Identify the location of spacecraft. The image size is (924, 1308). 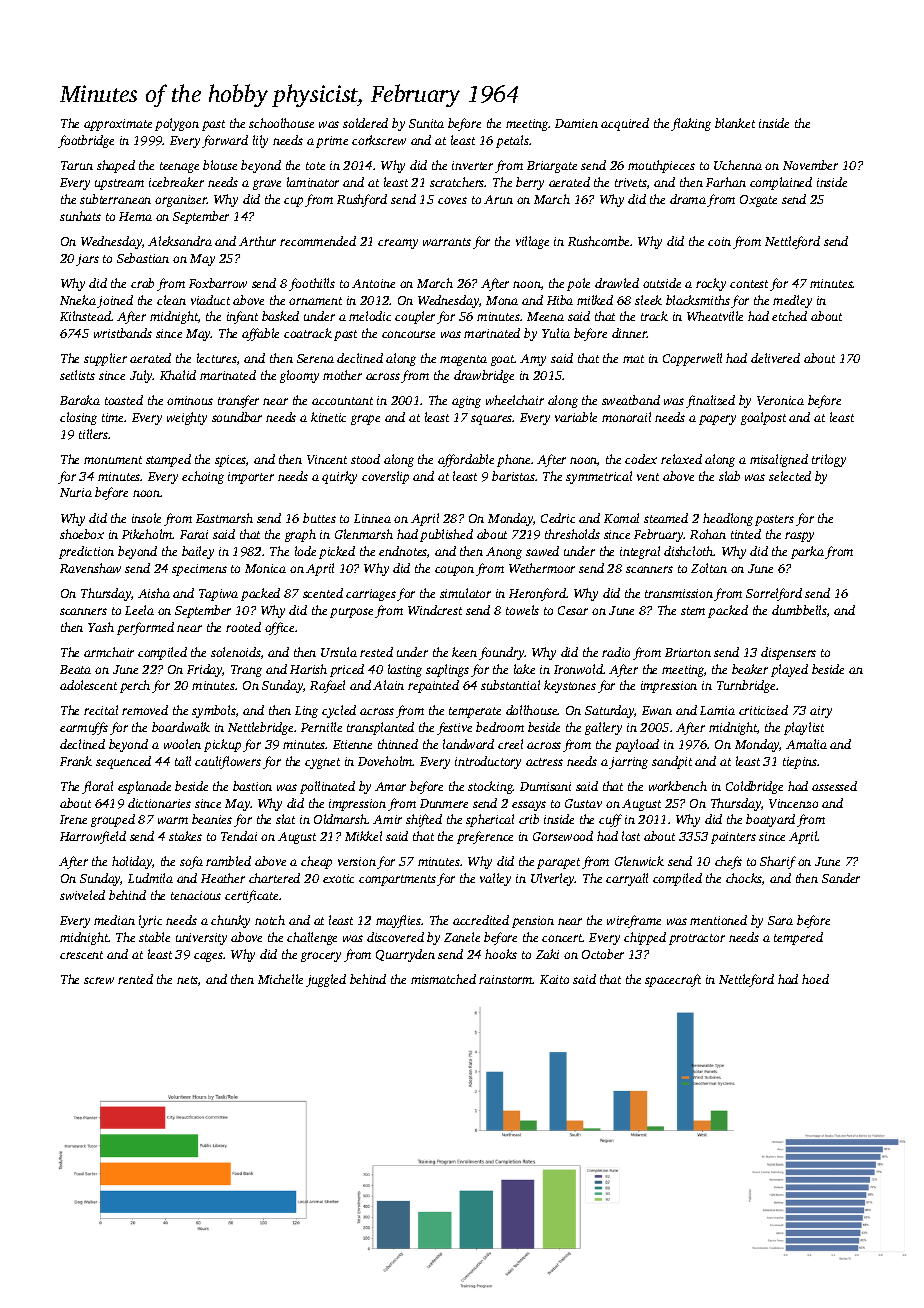
(673, 980).
